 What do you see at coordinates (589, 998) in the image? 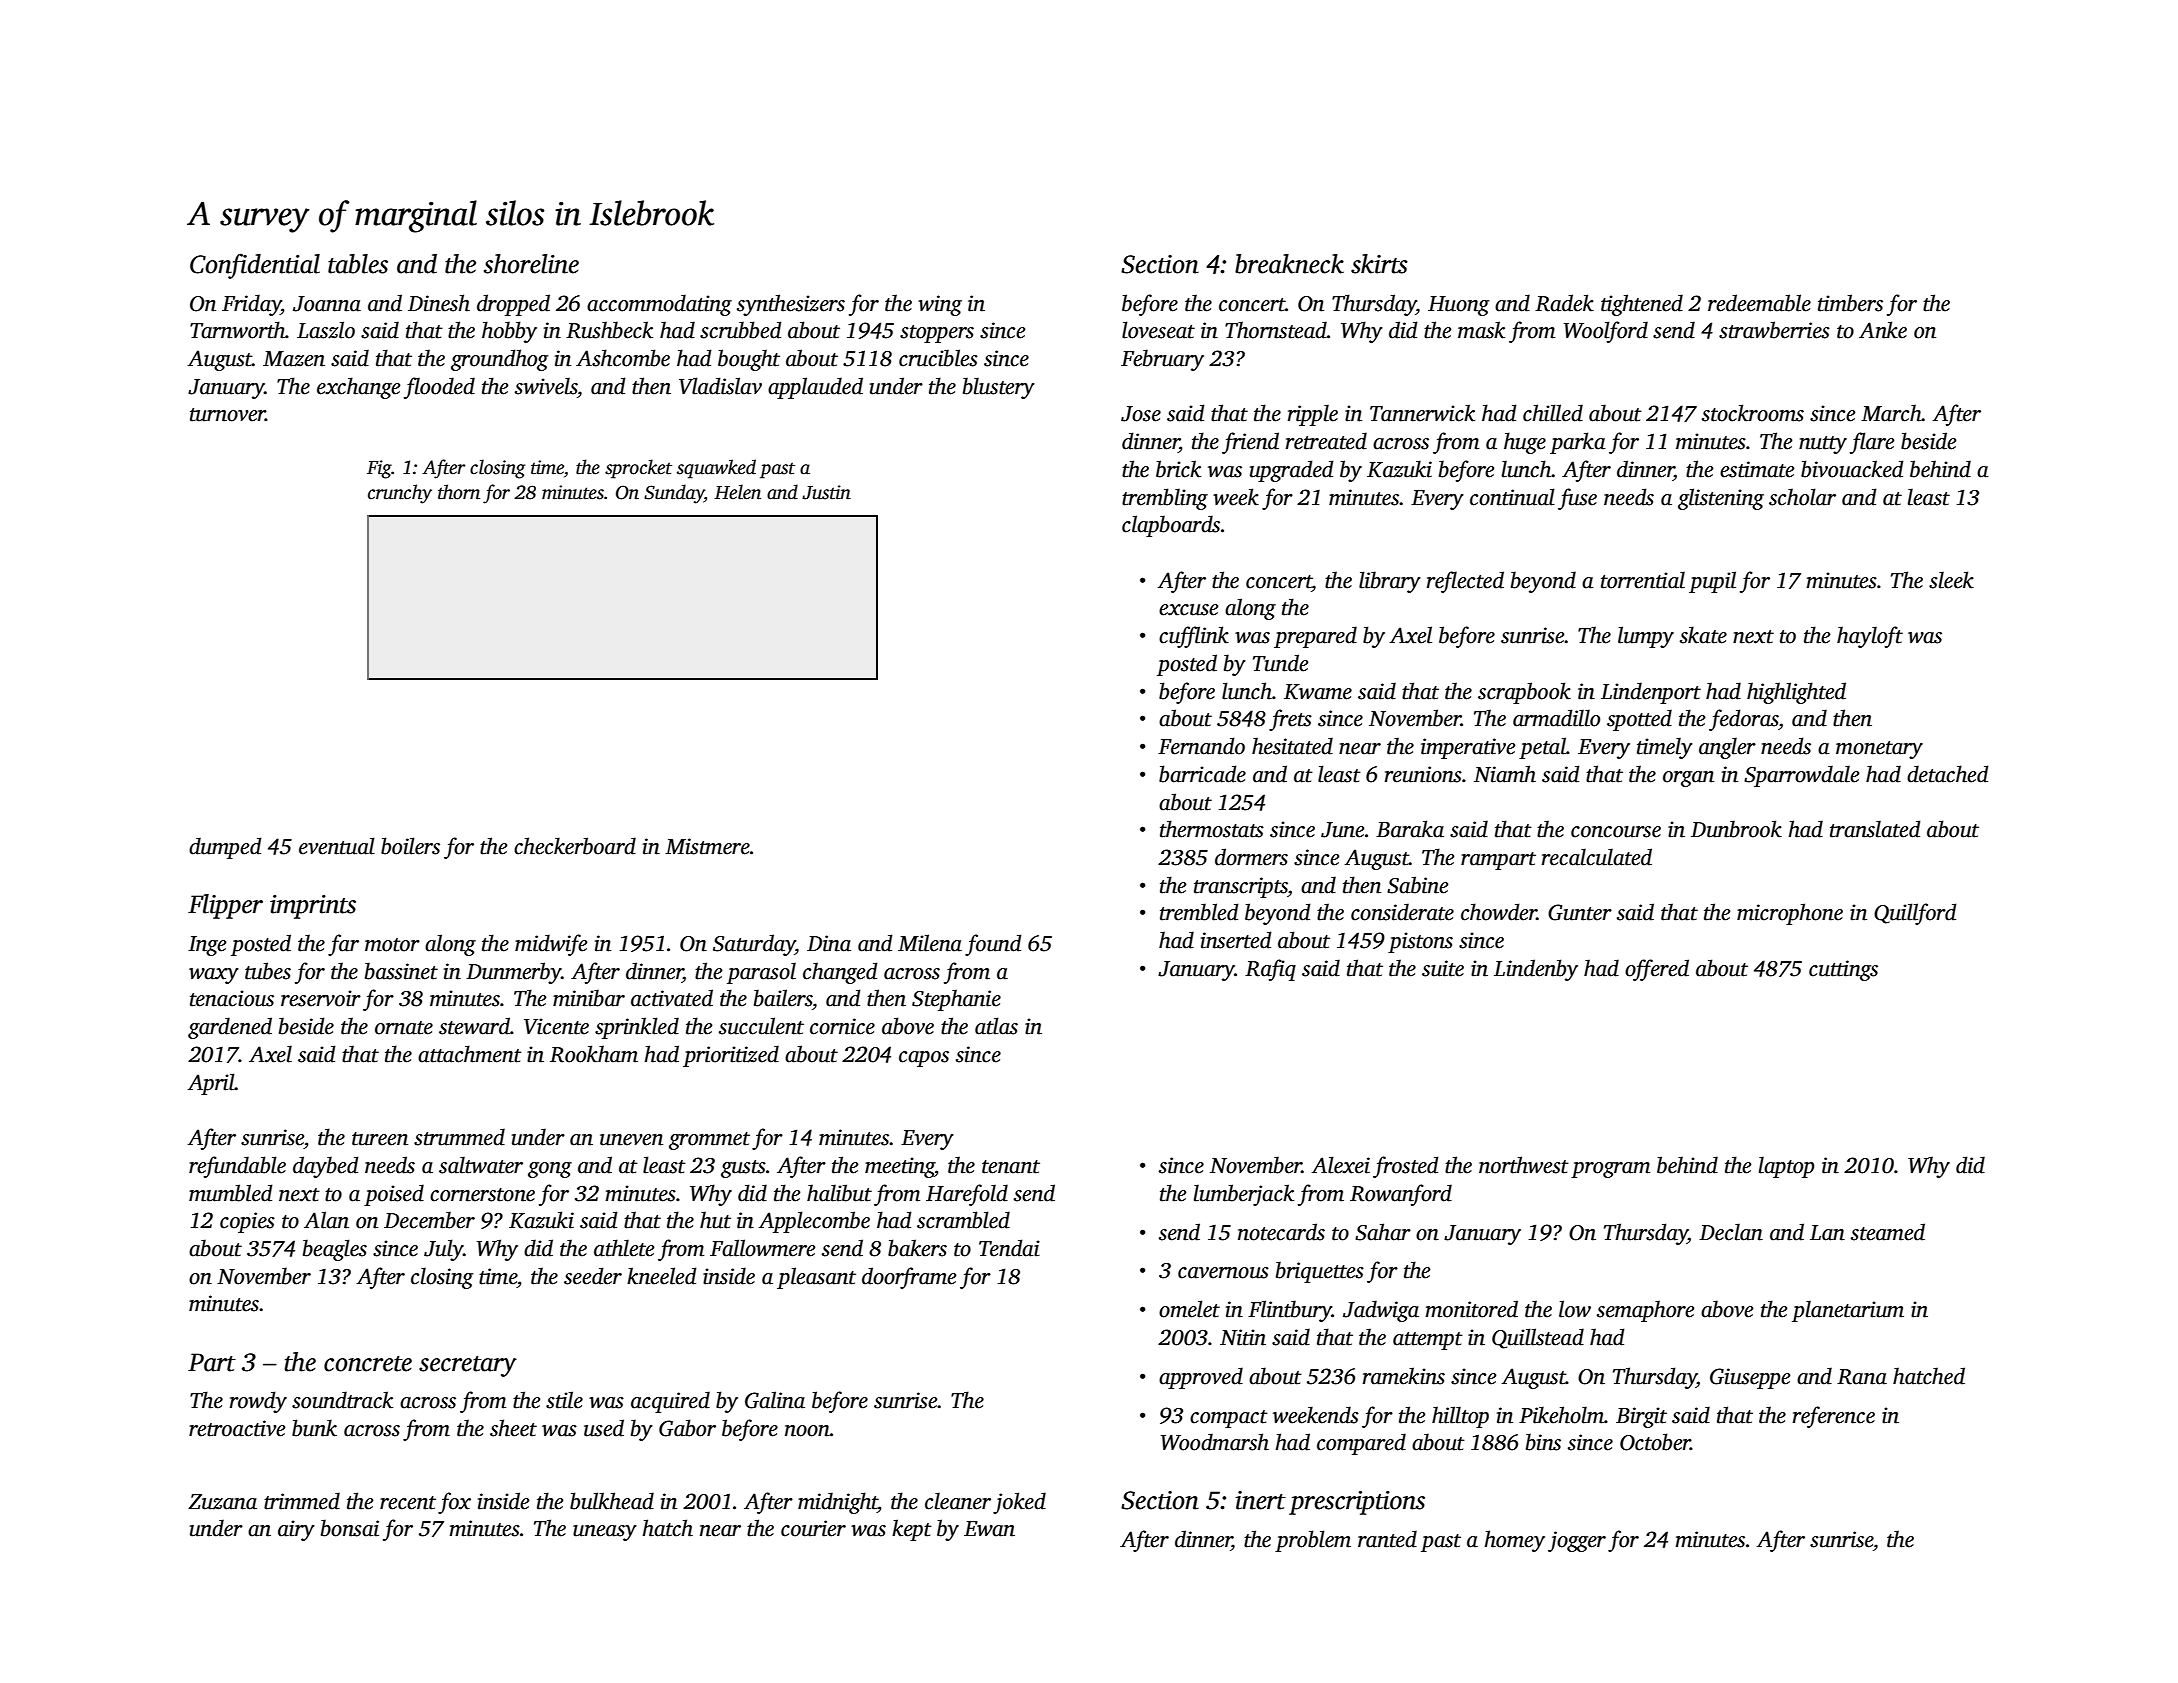
I see `minibar` at bounding box center [589, 998].
